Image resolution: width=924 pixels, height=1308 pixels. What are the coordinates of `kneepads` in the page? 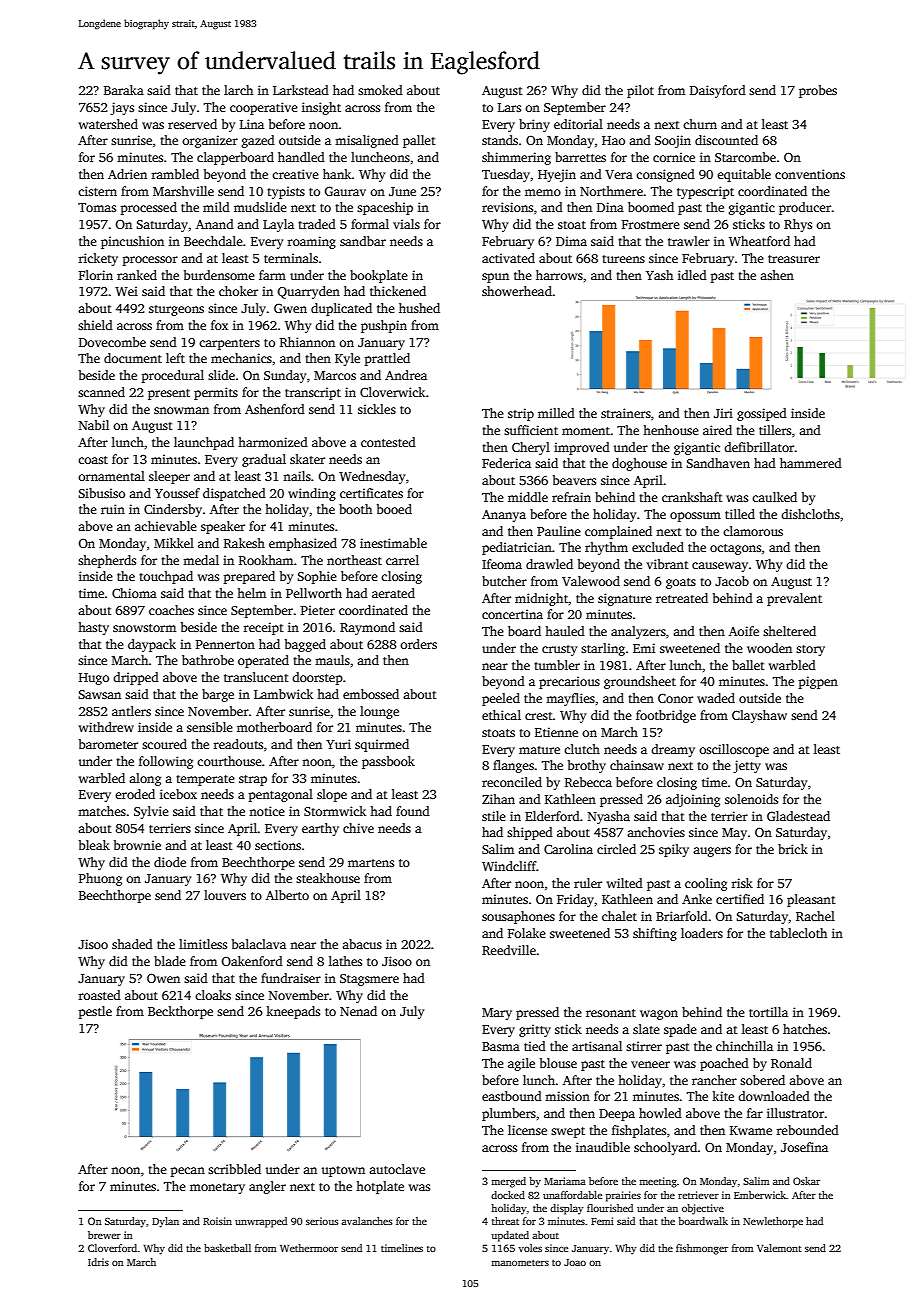 It's located at (293, 1012).
